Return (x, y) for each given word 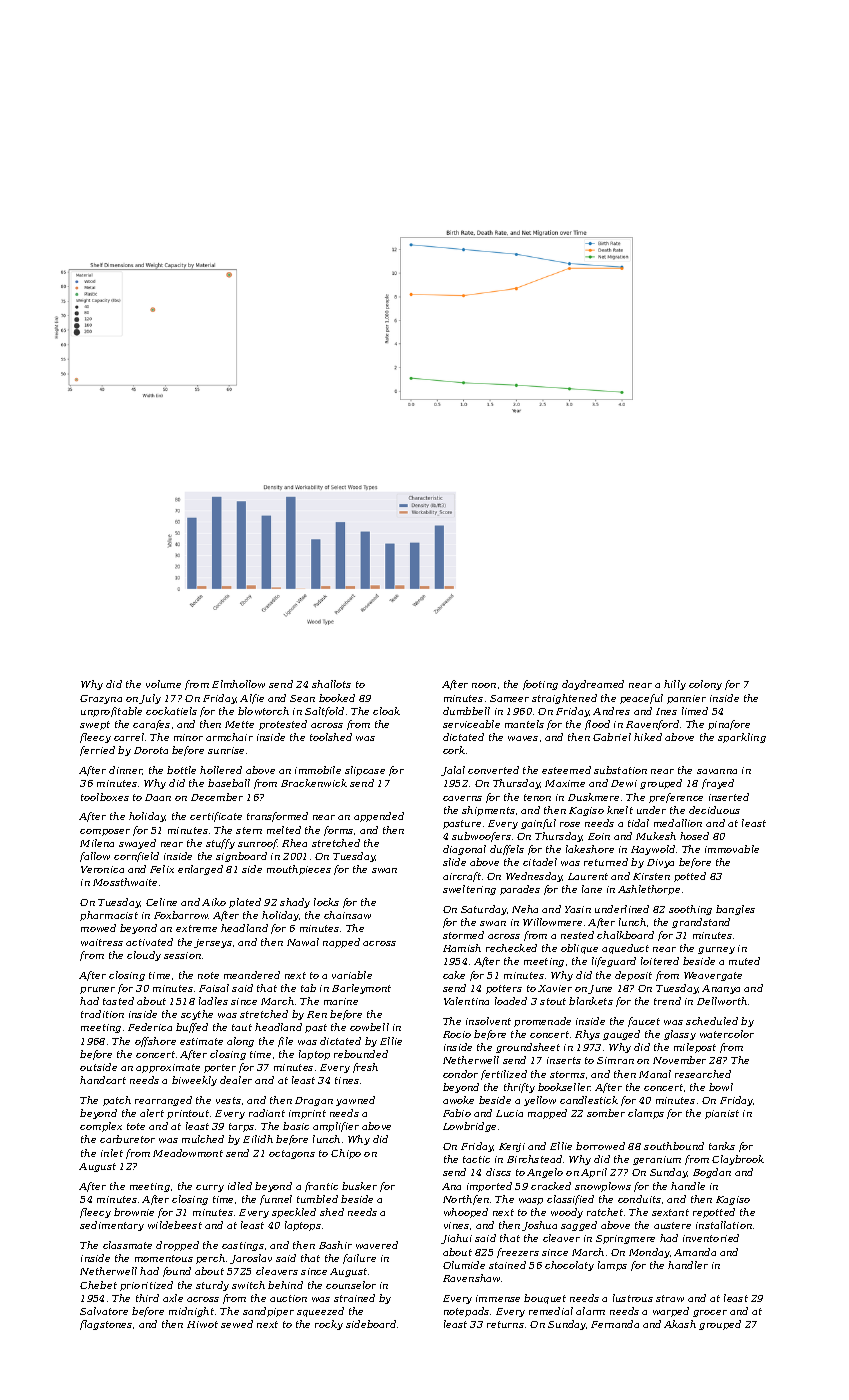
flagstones (106, 1325)
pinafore (729, 725)
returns (505, 1324)
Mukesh (656, 836)
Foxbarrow (181, 915)
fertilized (504, 1075)
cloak (386, 711)
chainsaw (347, 915)
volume (163, 684)
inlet (112, 1153)
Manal (655, 1074)
